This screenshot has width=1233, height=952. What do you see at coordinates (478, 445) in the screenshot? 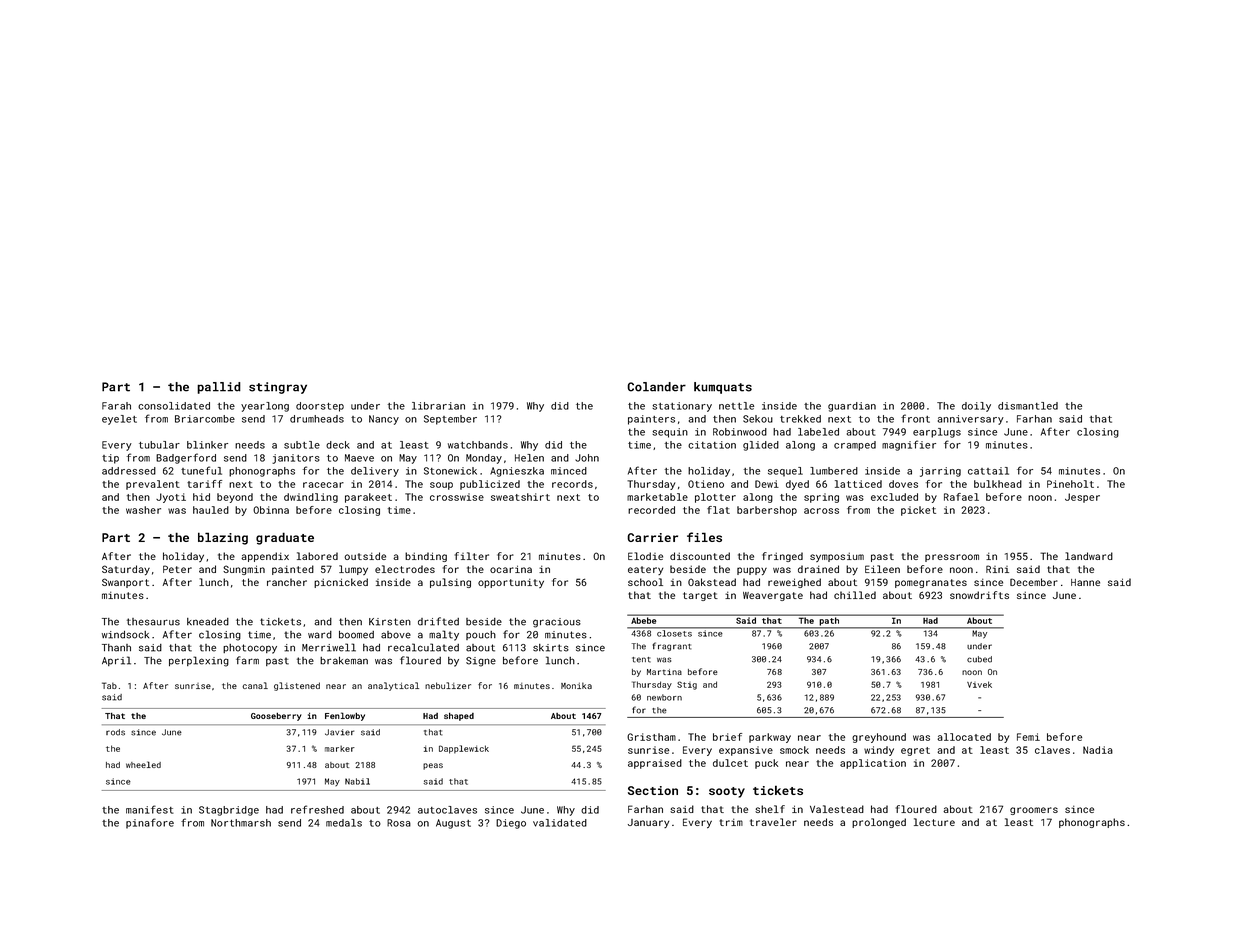
I see `watchbands` at bounding box center [478, 445].
